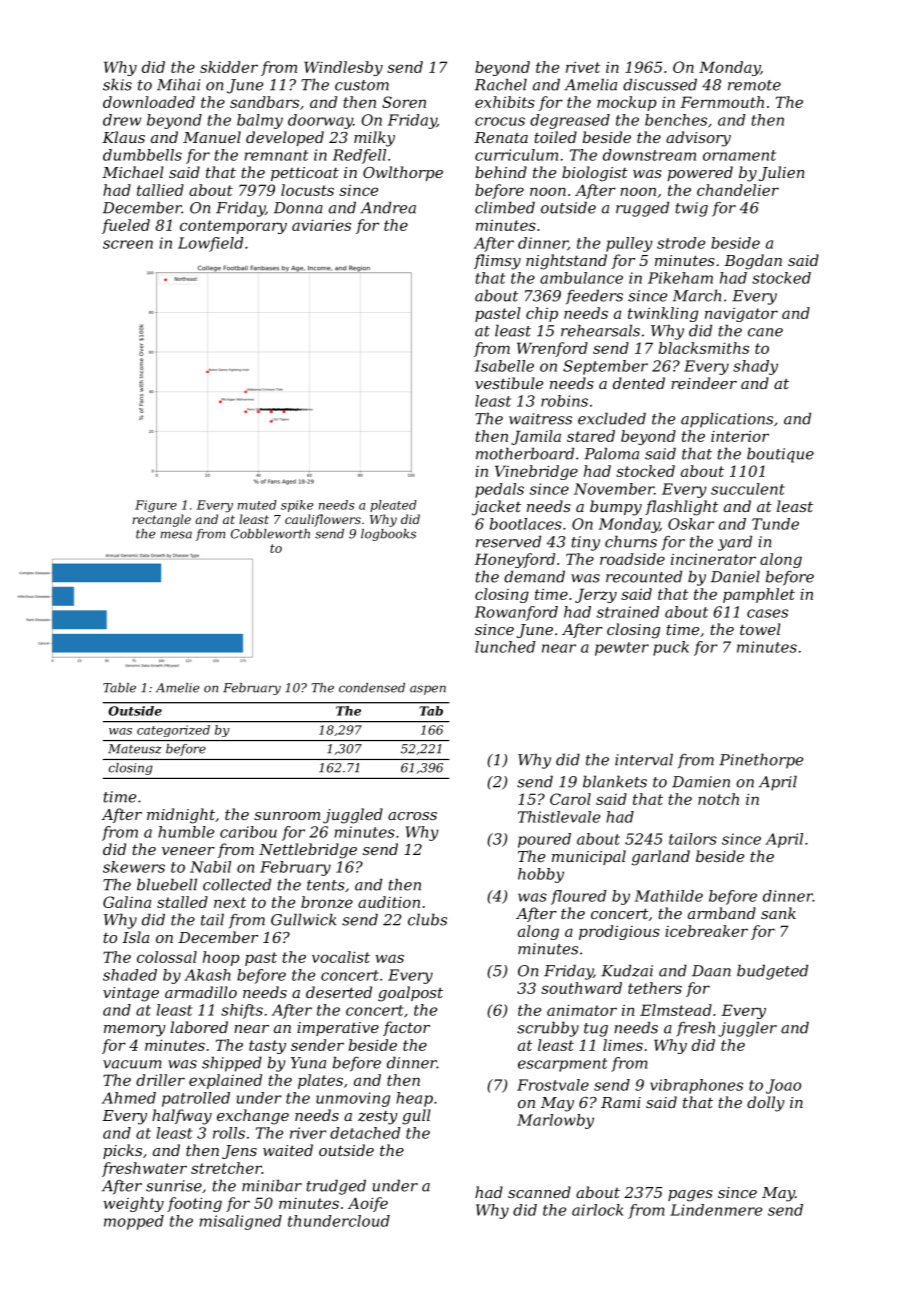  What do you see at coordinates (504, 366) in the screenshot?
I see `Isabelle` at bounding box center [504, 366].
